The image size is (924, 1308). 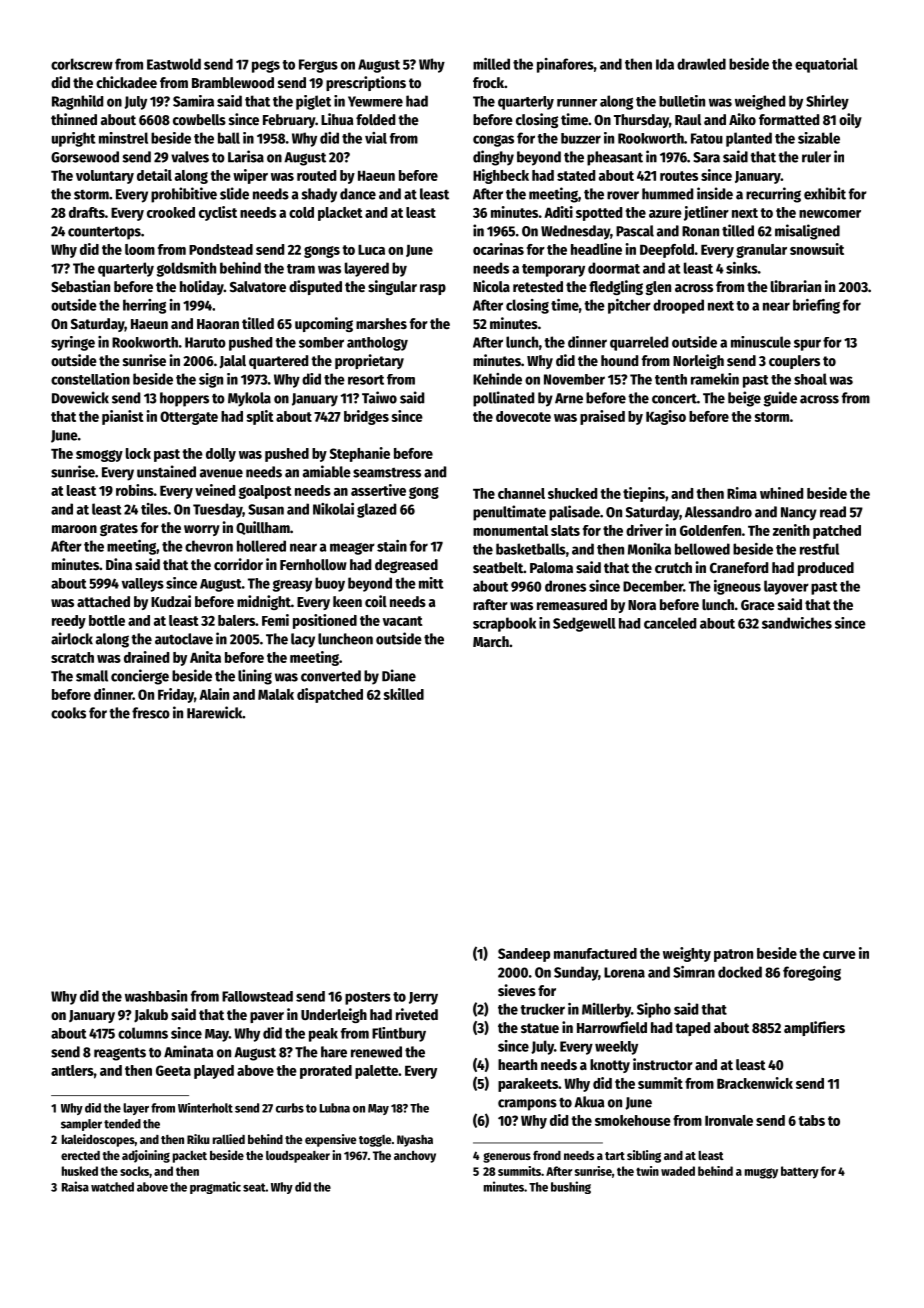 I want to click on canceled, so click(x=670, y=623).
